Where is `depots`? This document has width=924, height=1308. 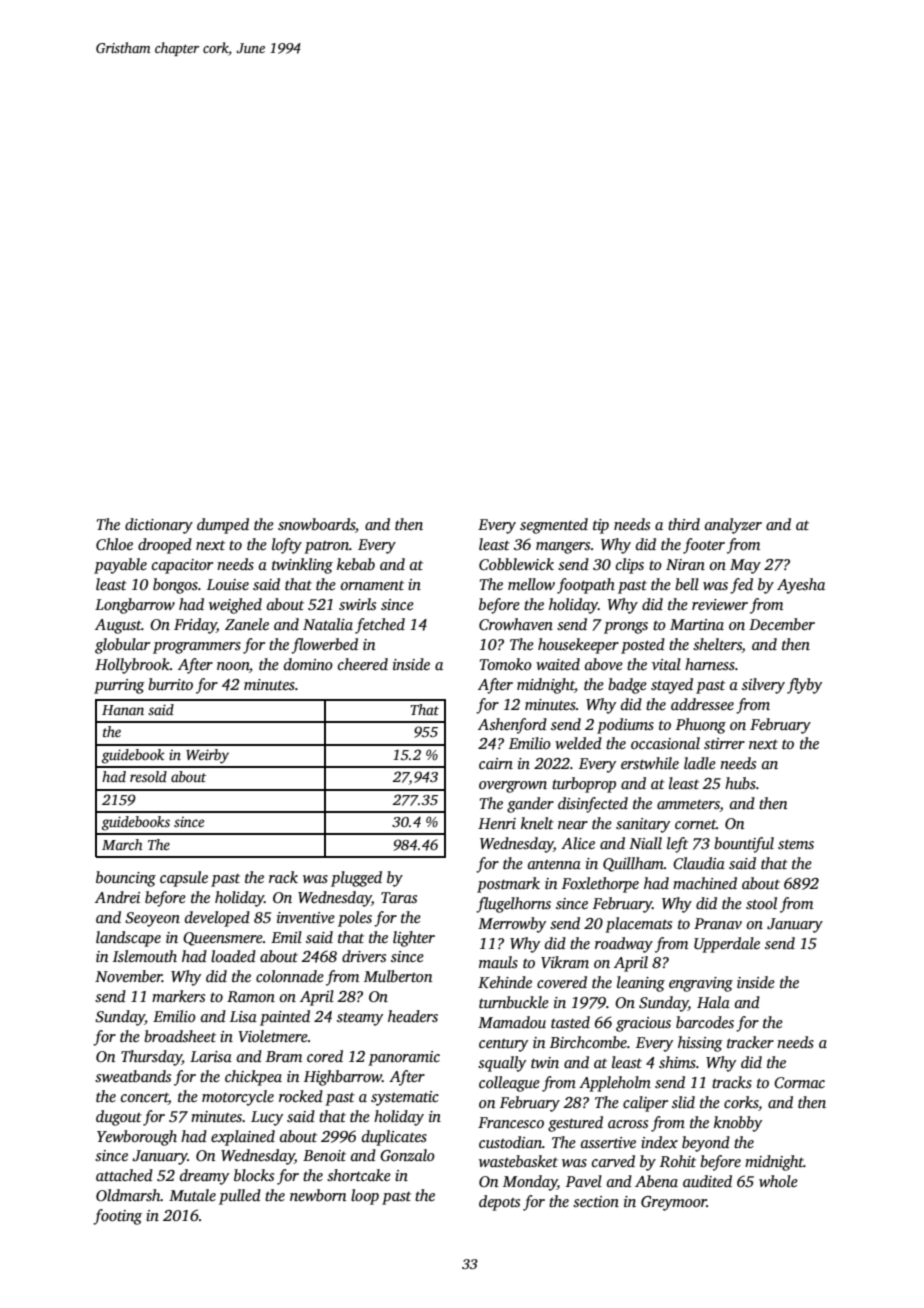 depots is located at coordinates (499, 1203).
